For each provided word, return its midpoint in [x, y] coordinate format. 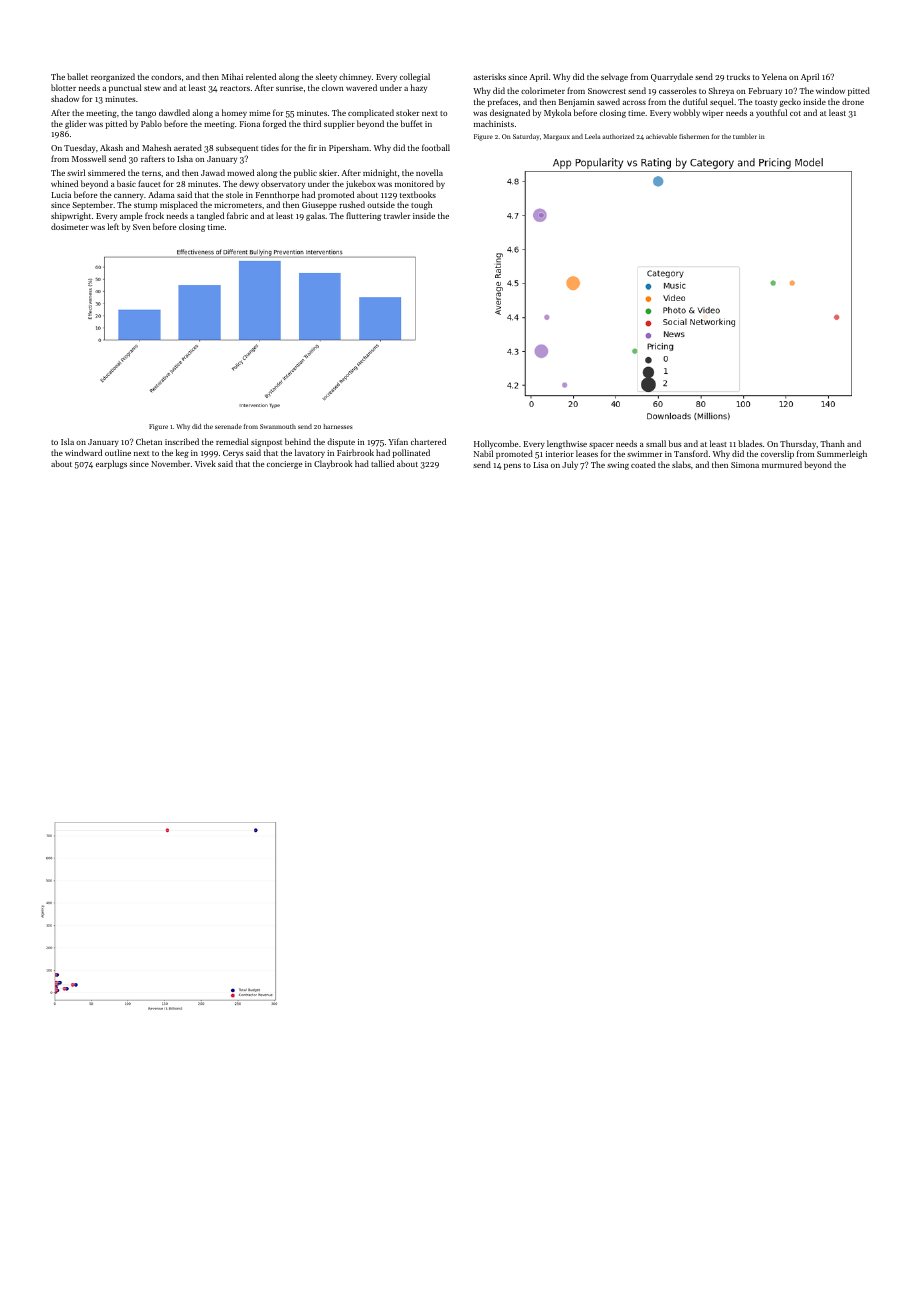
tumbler [745, 136]
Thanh [832, 443]
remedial [232, 441]
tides [270, 147]
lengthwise [567, 444]
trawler [397, 215]
